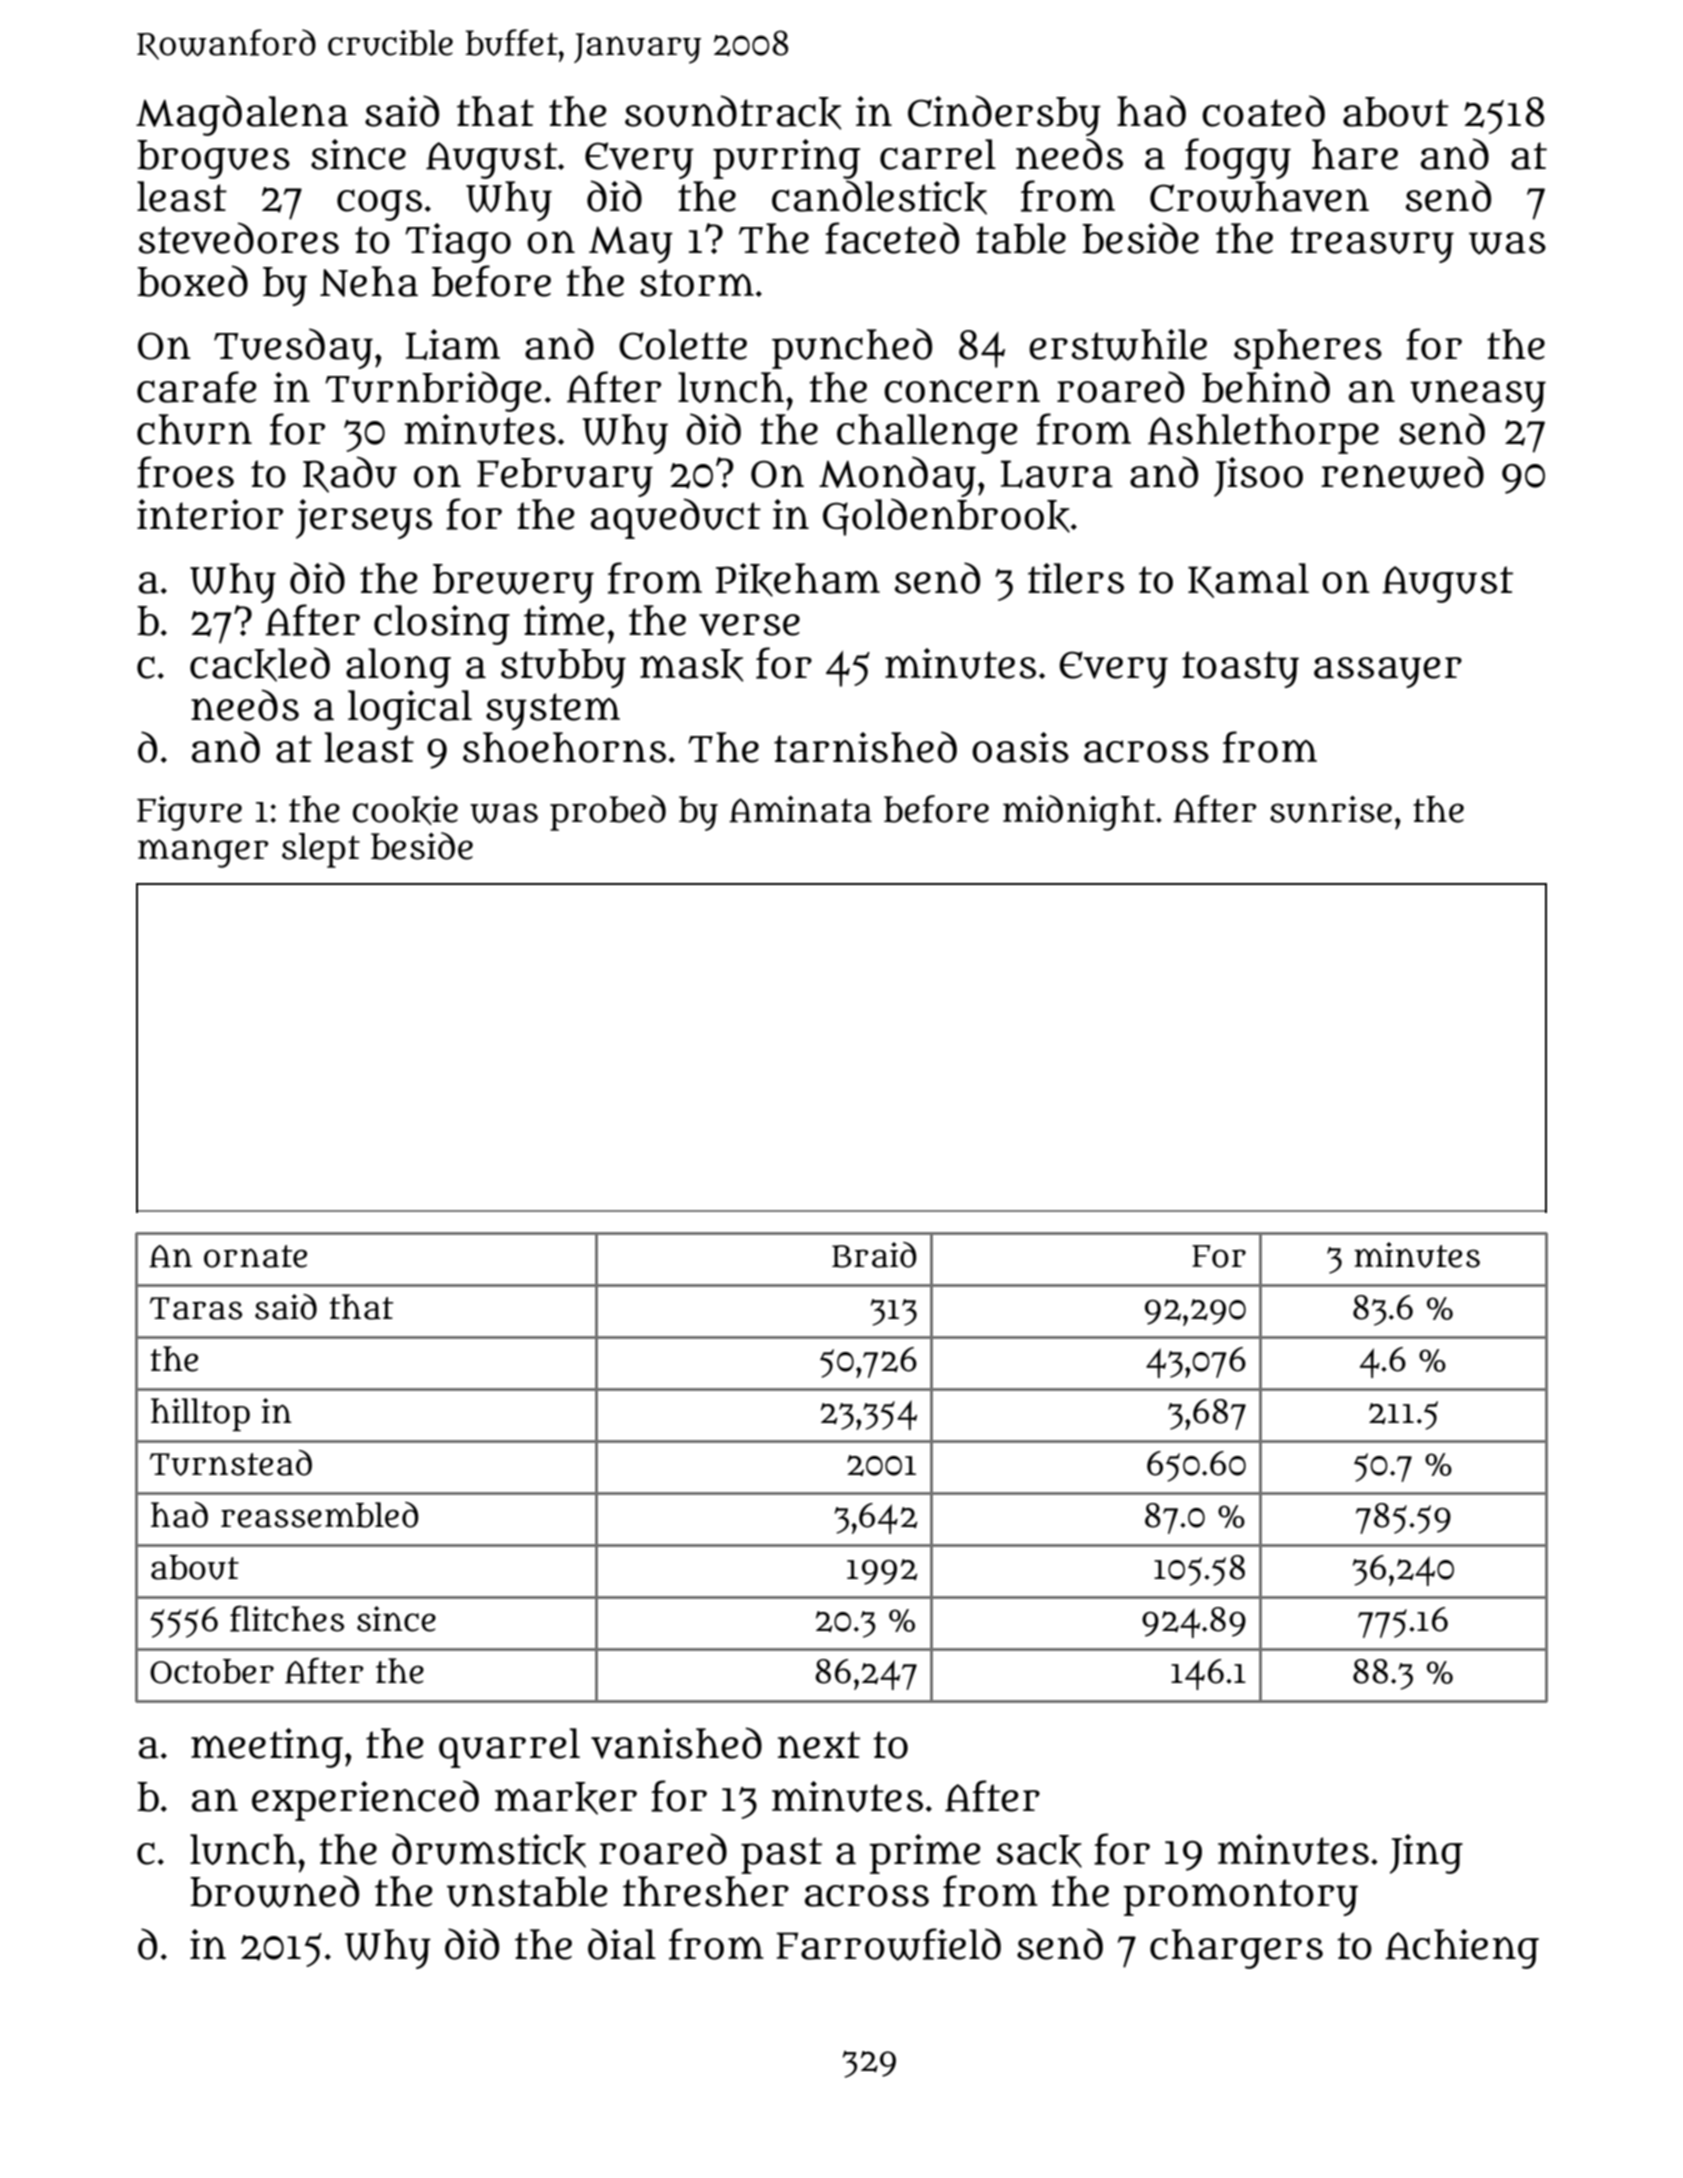 The image size is (1683, 2178). What do you see at coordinates (1331, 809) in the page?
I see `sunrise` at bounding box center [1331, 809].
